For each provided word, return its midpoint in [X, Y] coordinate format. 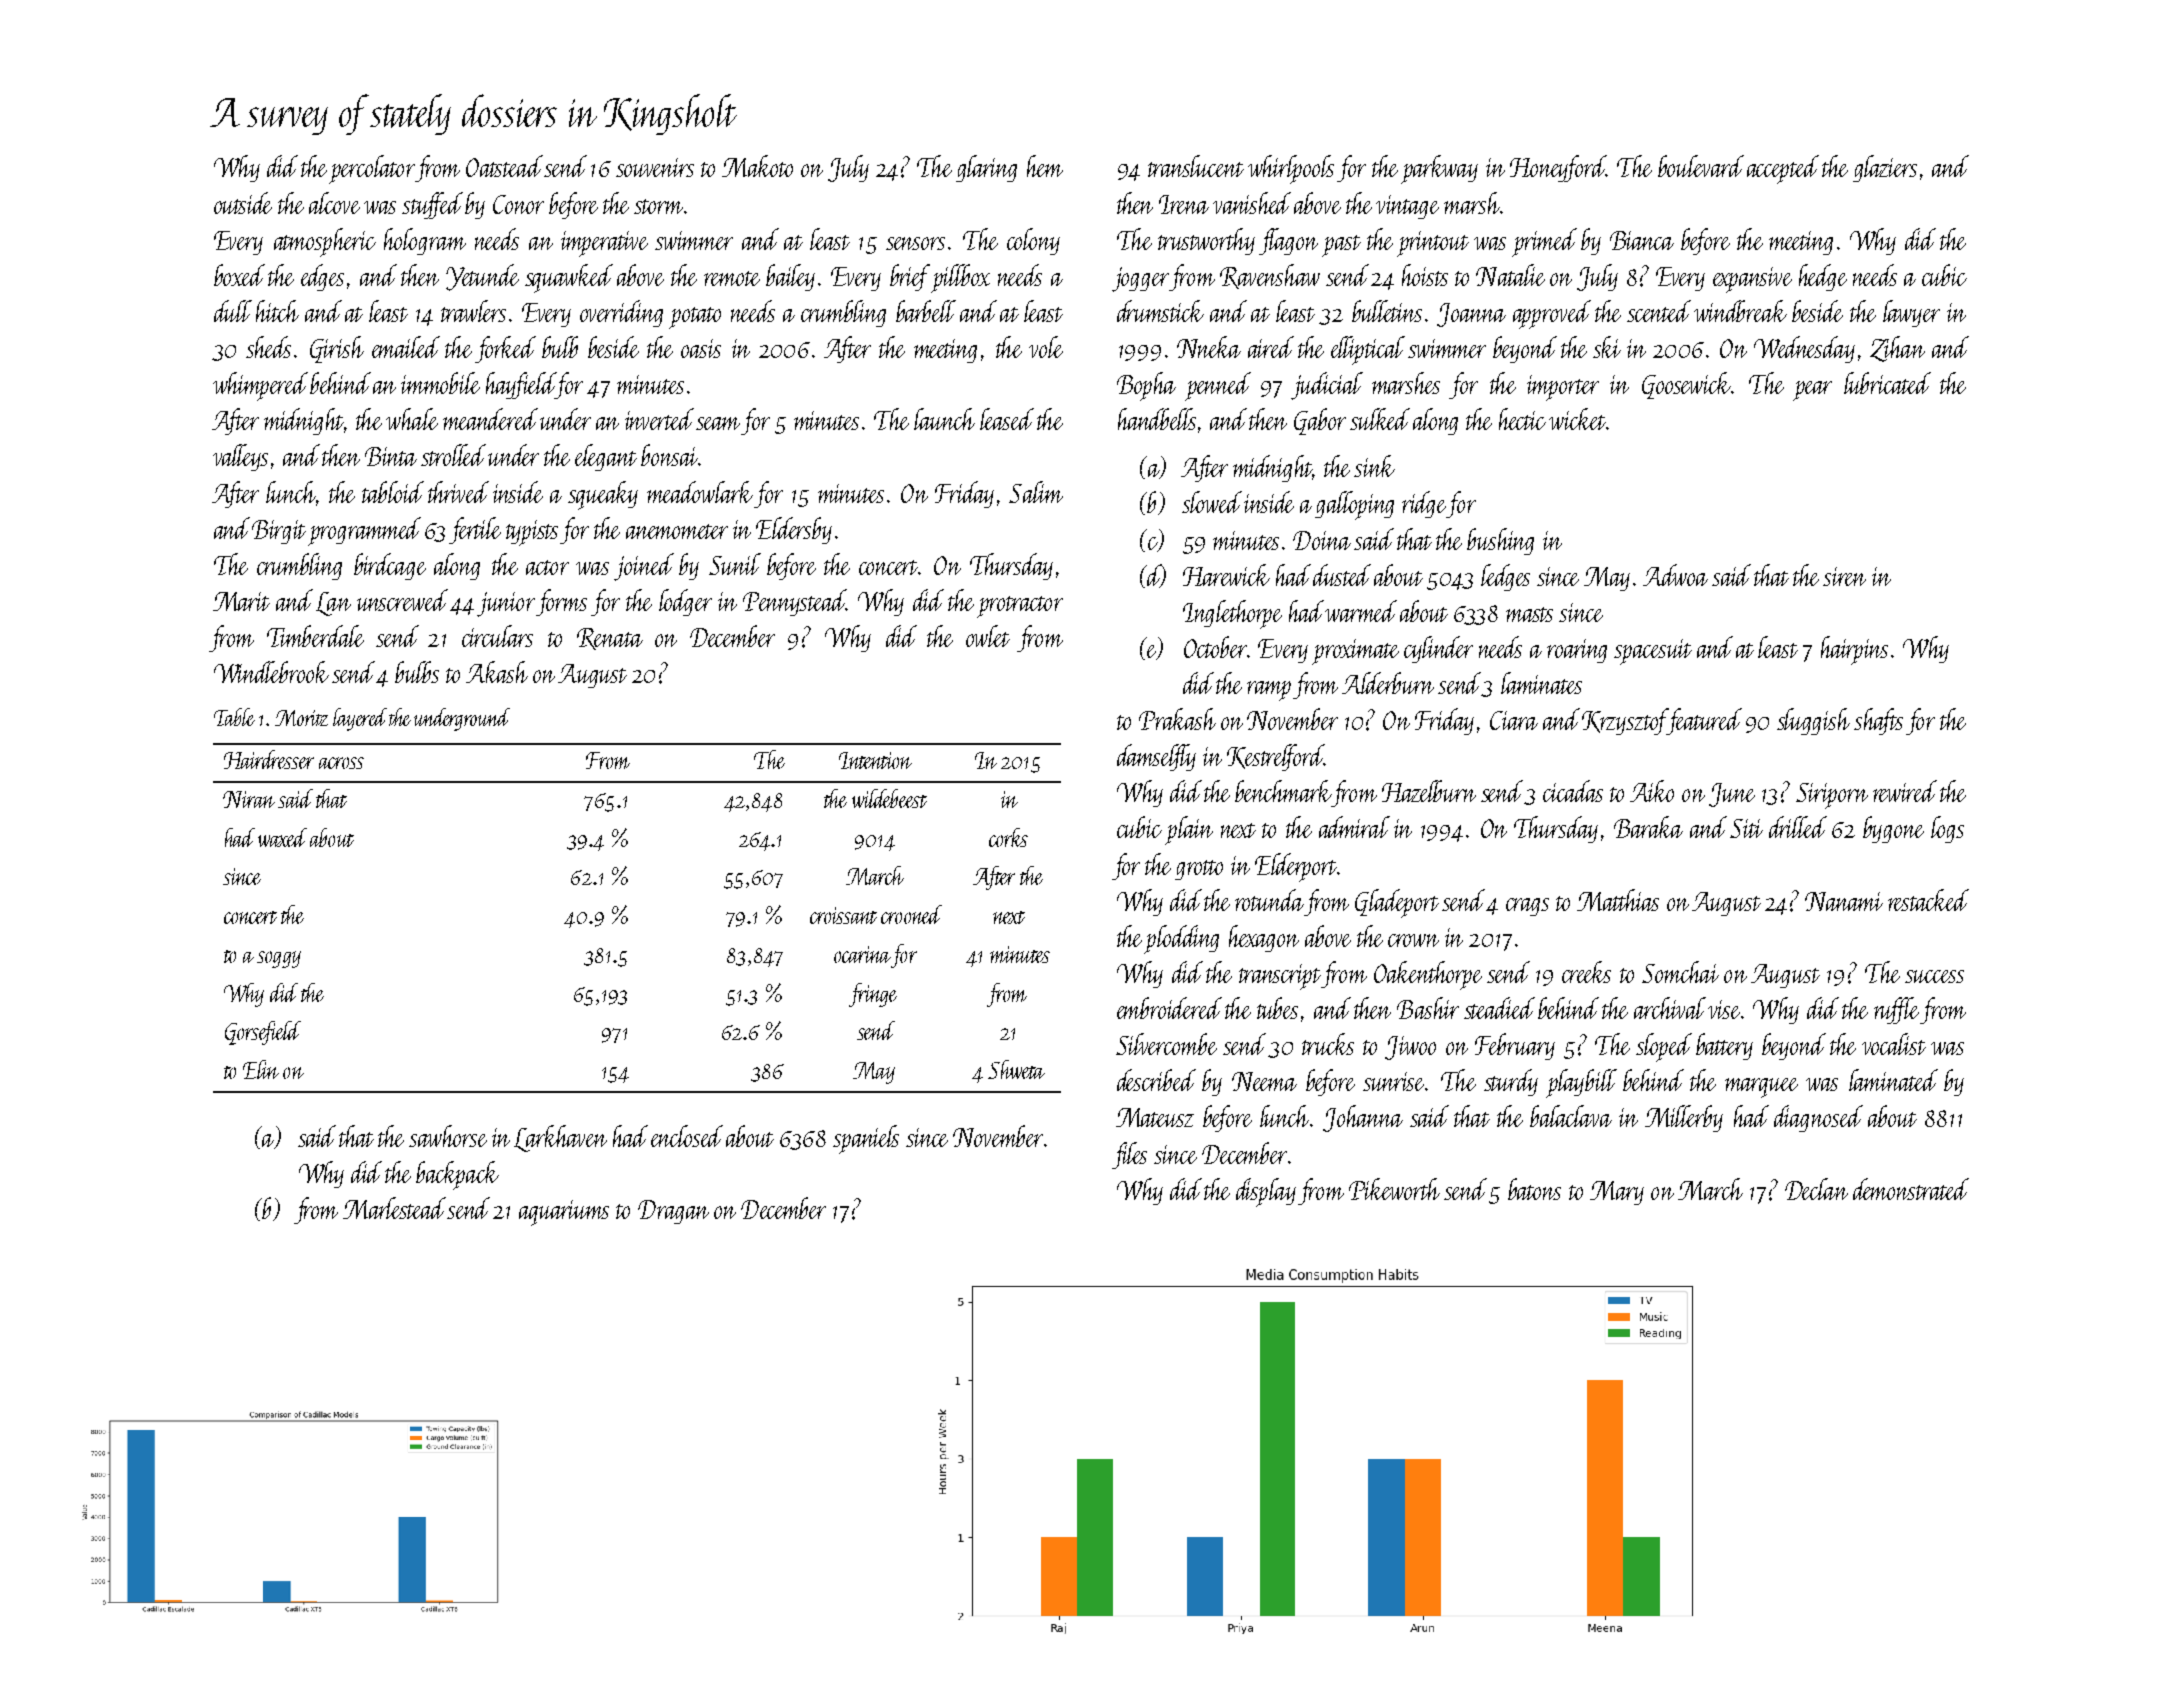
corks [1008, 837]
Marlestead [395, 1208]
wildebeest [889, 798]
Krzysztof [1625, 721]
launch [944, 419]
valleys [240, 457]
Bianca [1642, 240]
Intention [875, 760]
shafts [1878, 721]
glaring [986, 168]
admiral [1354, 827]
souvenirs [655, 167]
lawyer [1911, 313]
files [1129, 1155]
